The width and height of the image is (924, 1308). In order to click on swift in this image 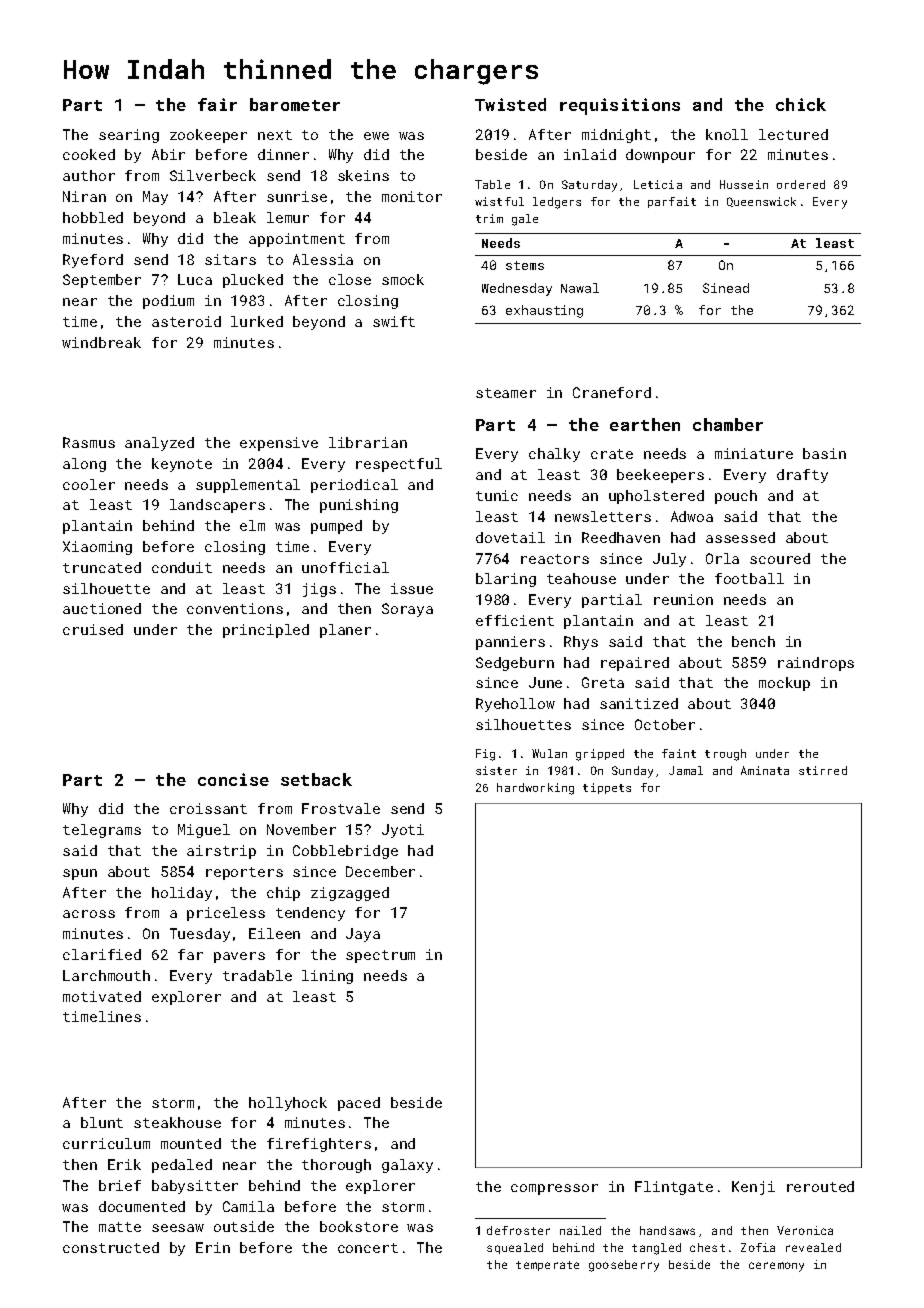, I will do `click(394, 321)`.
